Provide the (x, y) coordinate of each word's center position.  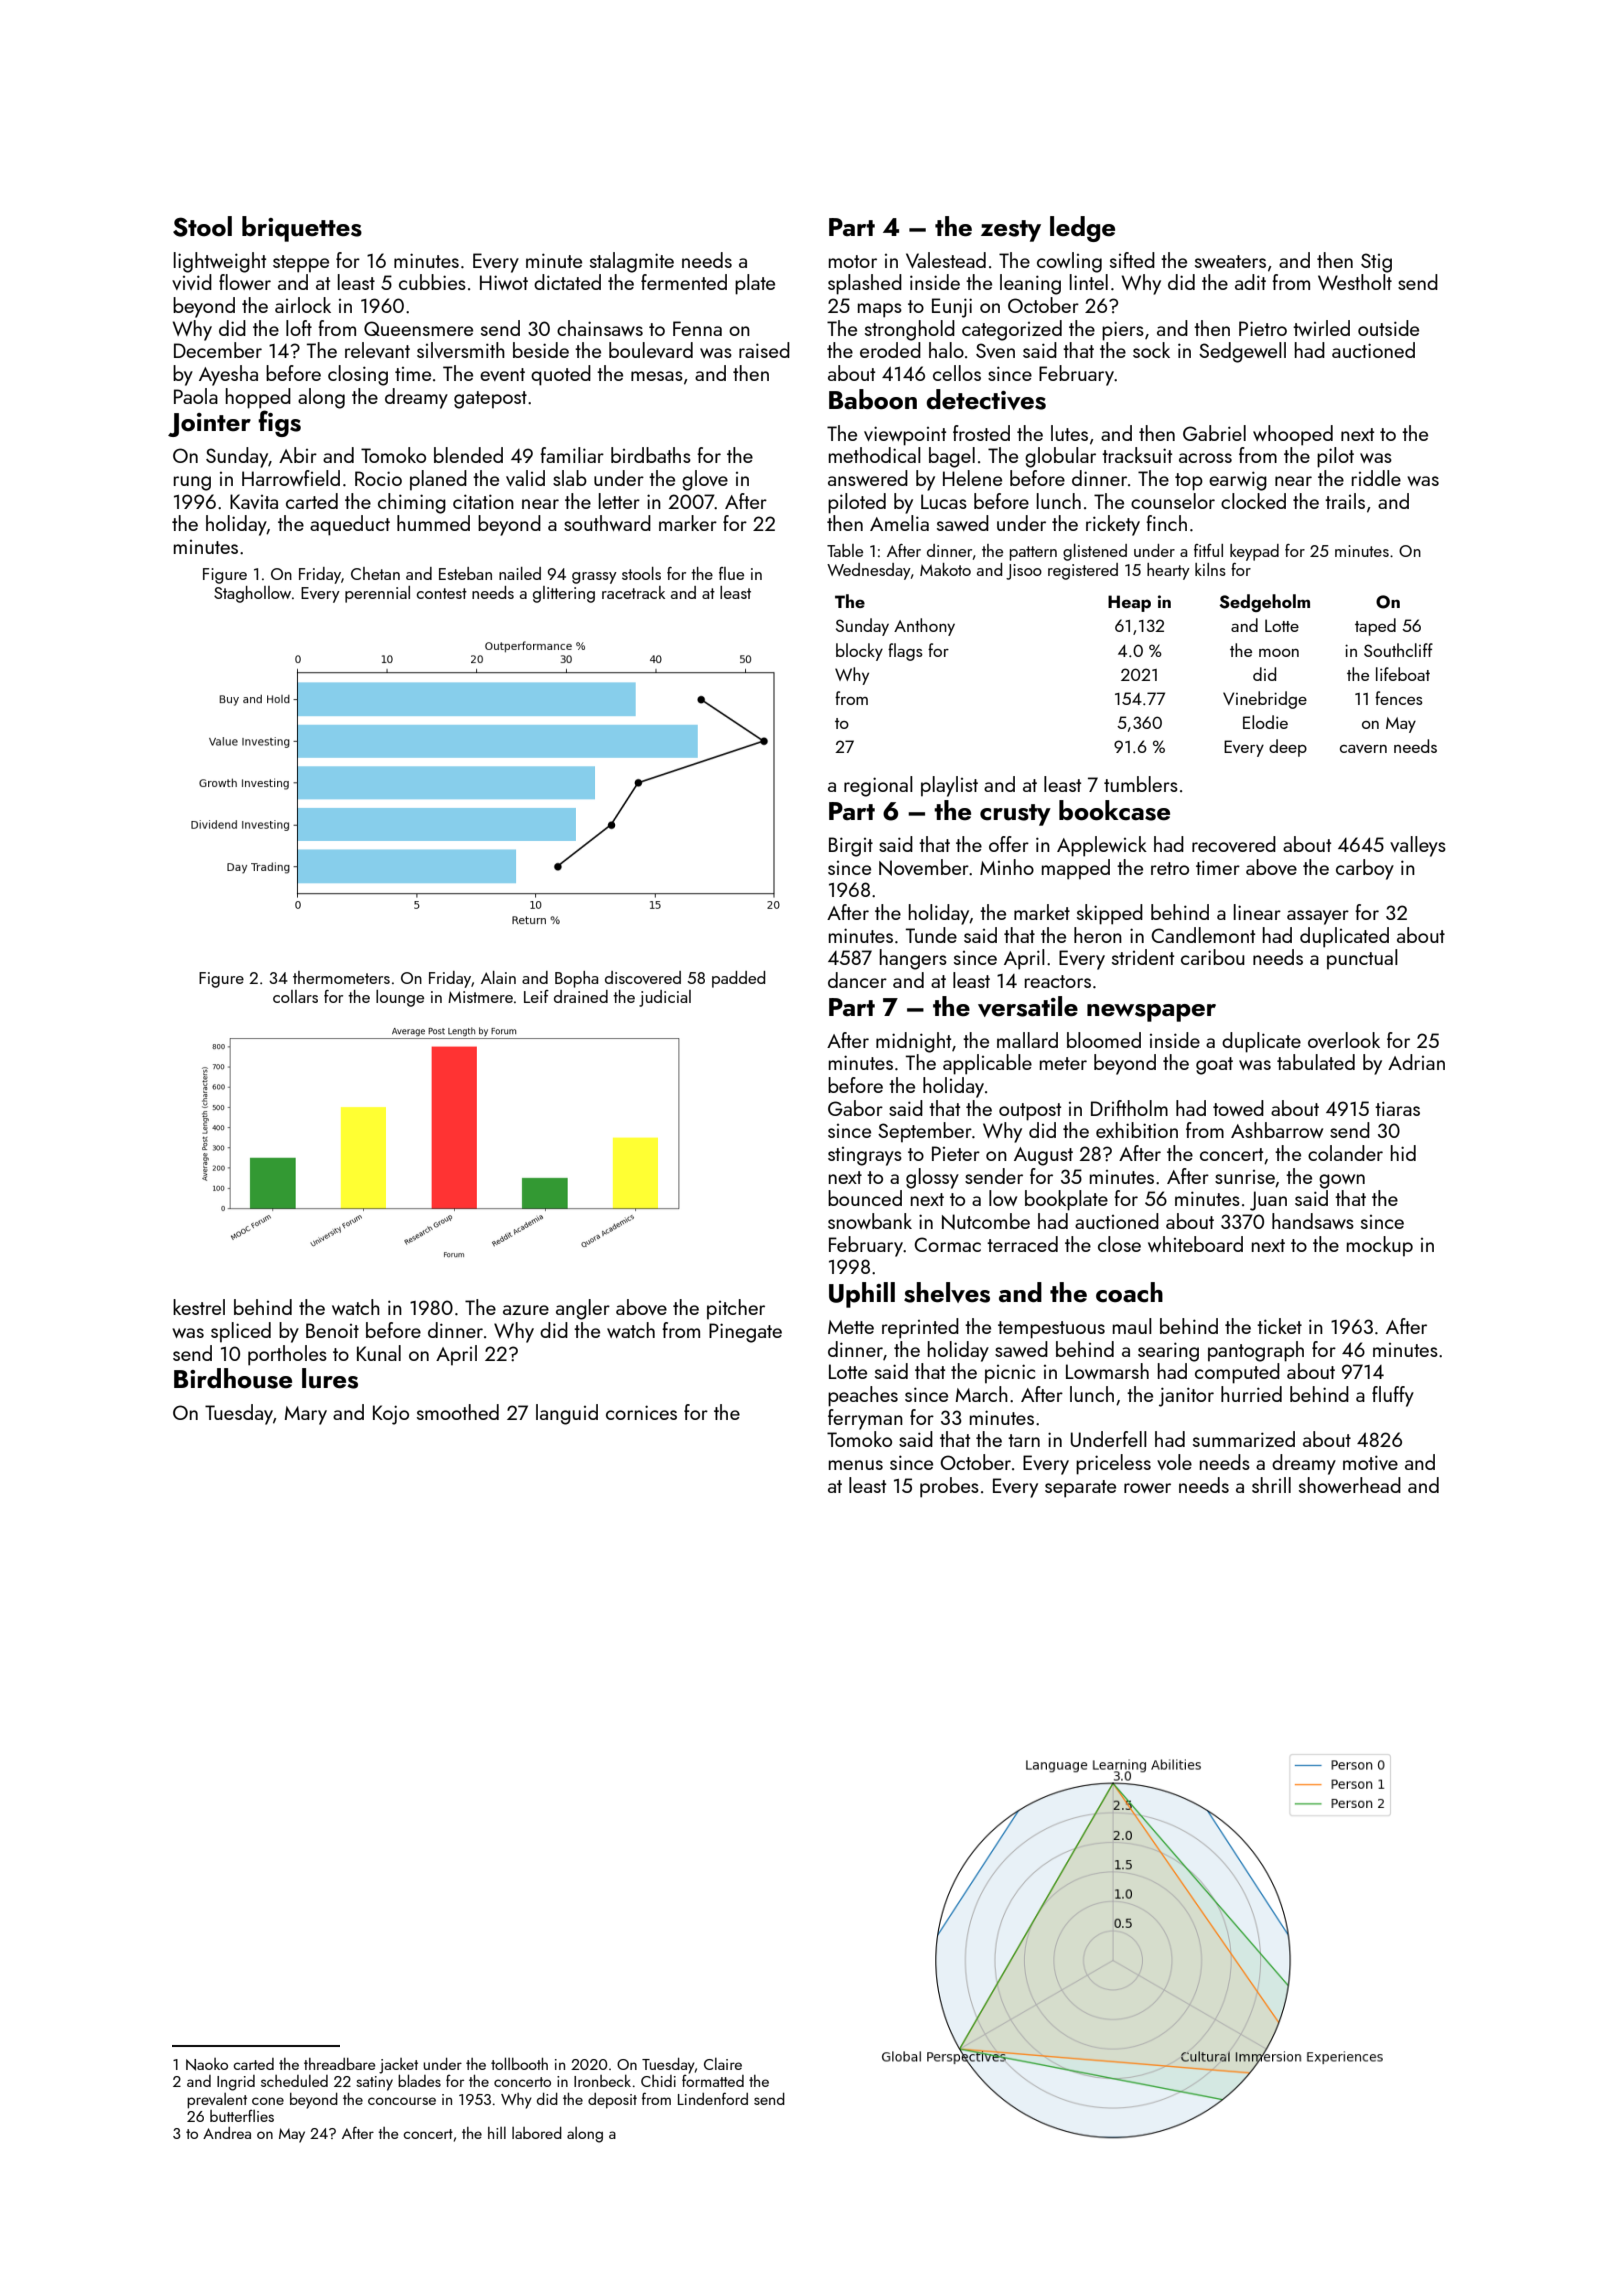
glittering (564, 594)
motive (1370, 1462)
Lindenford (713, 2098)
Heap (1129, 603)
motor (853, 261)
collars (295, 996)
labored (537, 2133)
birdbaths (651, 455)
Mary (306, 1415)
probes (949, 1487)
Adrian (1416, 1062)
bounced (865, 1198)
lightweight (220, 262)
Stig (1376, 263)
